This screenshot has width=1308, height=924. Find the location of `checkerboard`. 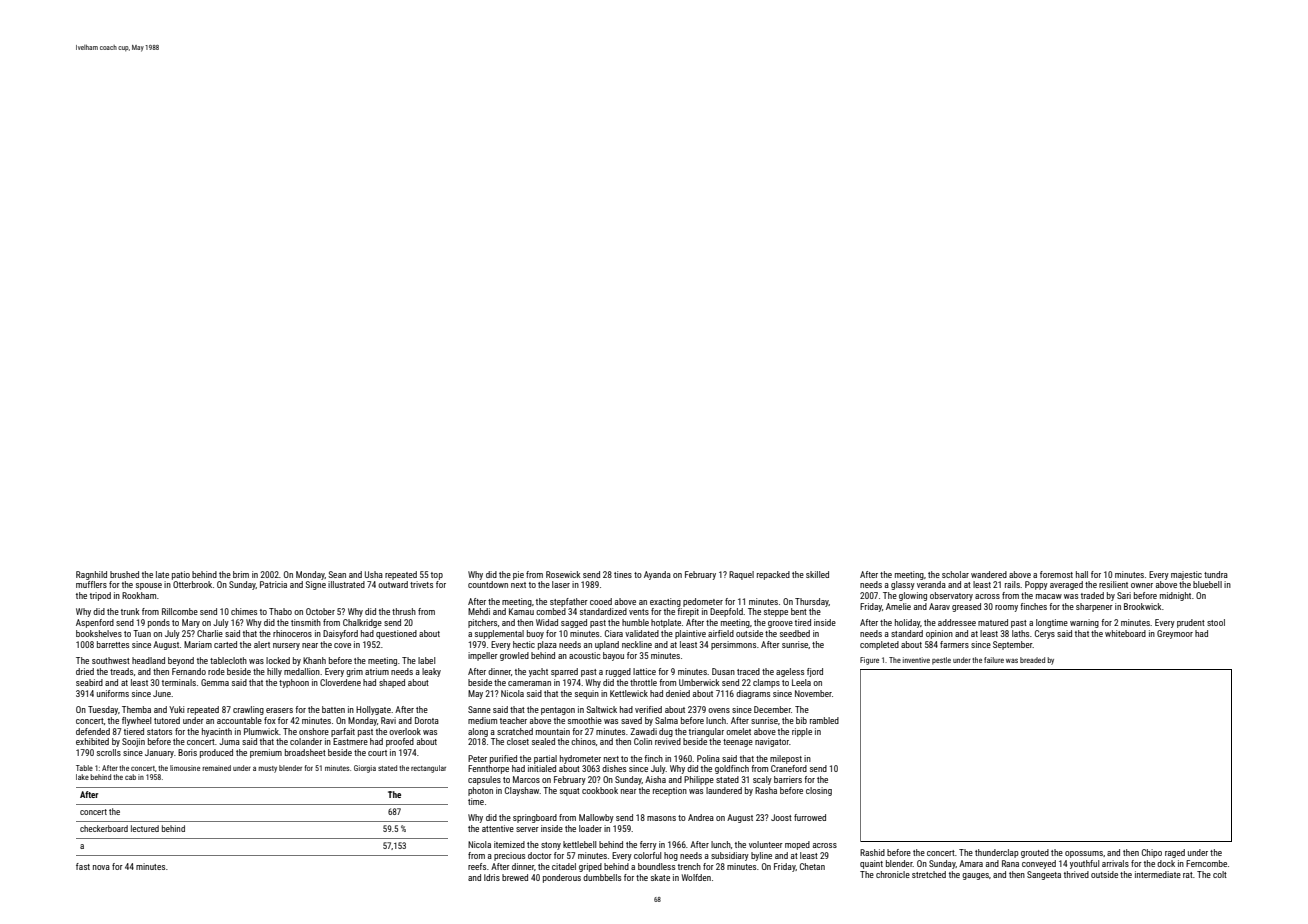

checkerboard is located at coordinates (104, 828).
